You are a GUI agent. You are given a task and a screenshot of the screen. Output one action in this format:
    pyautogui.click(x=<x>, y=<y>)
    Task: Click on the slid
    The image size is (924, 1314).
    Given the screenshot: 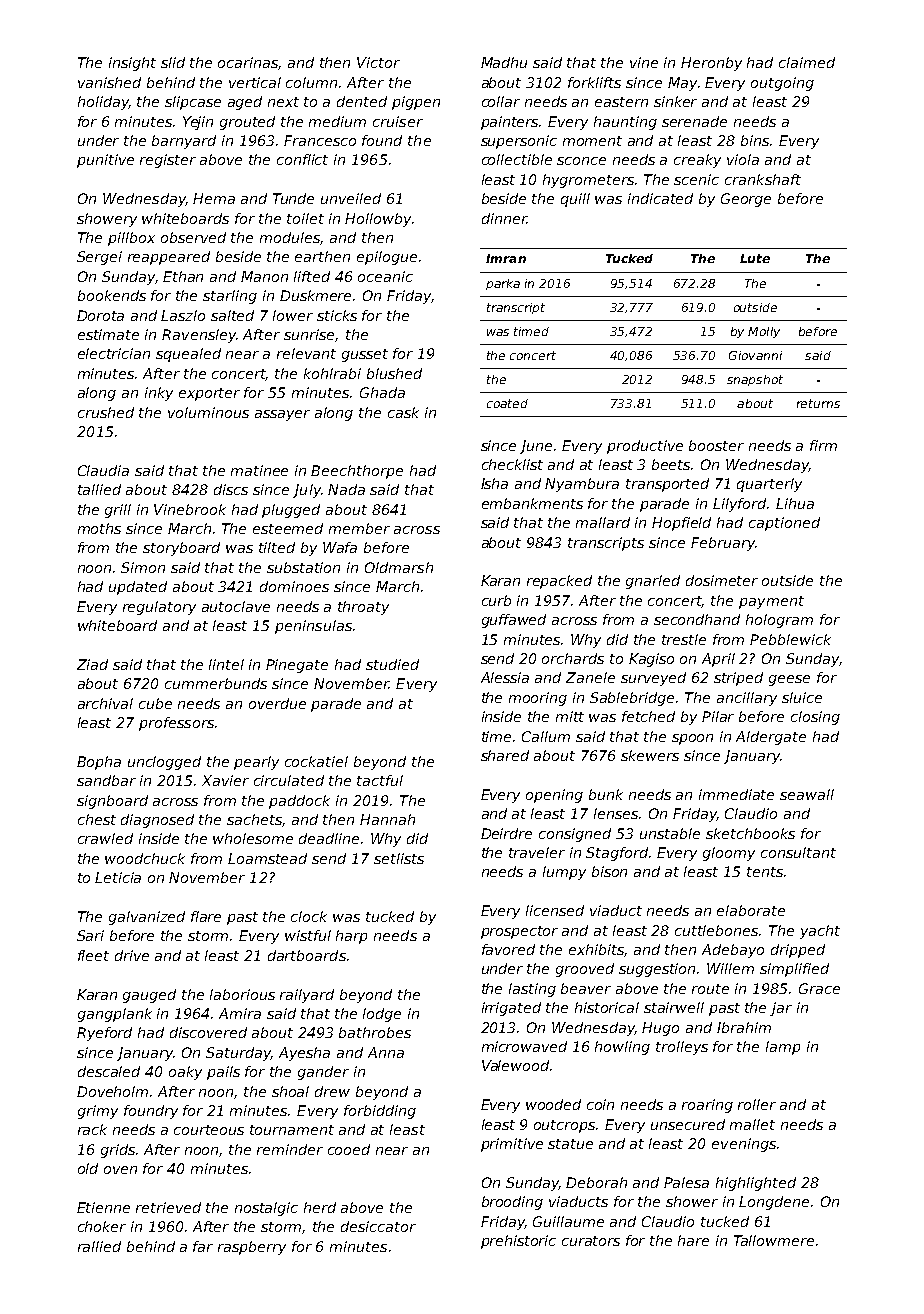 What is the action you would take?
    pyautogui.click(x=173, y=62)
